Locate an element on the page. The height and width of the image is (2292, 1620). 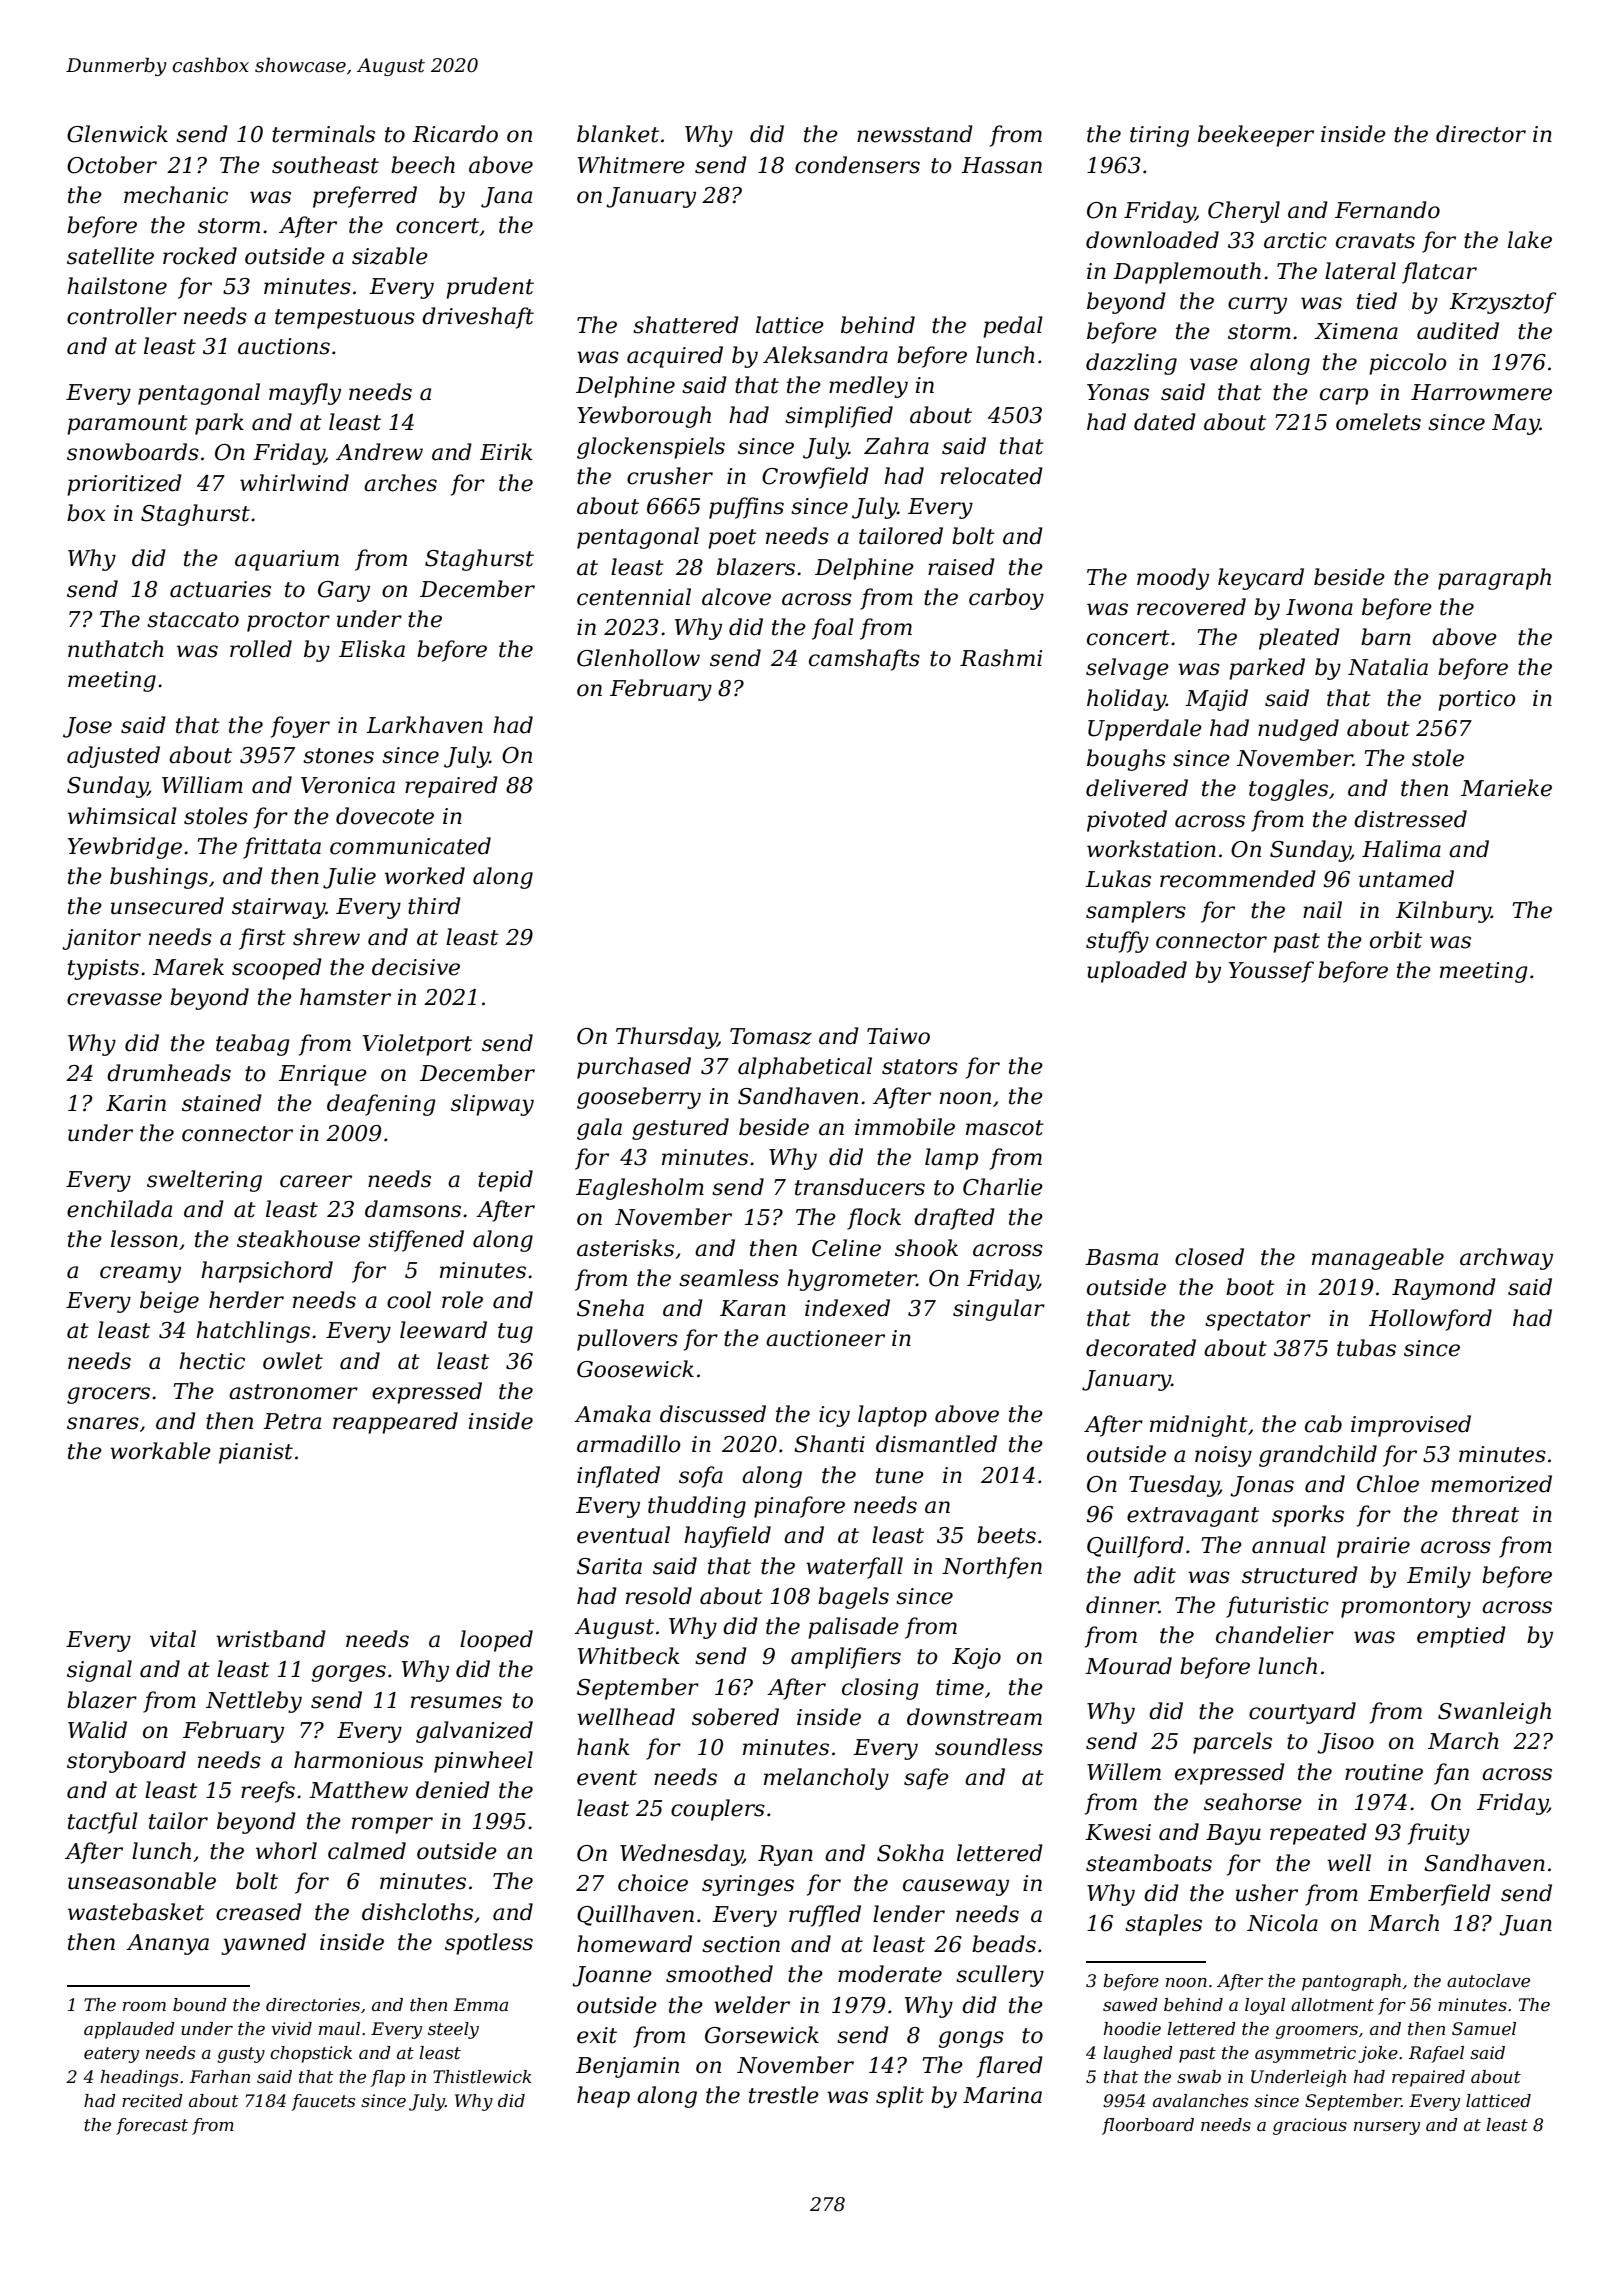
sweltering is located at coordinates (204, 1181).
